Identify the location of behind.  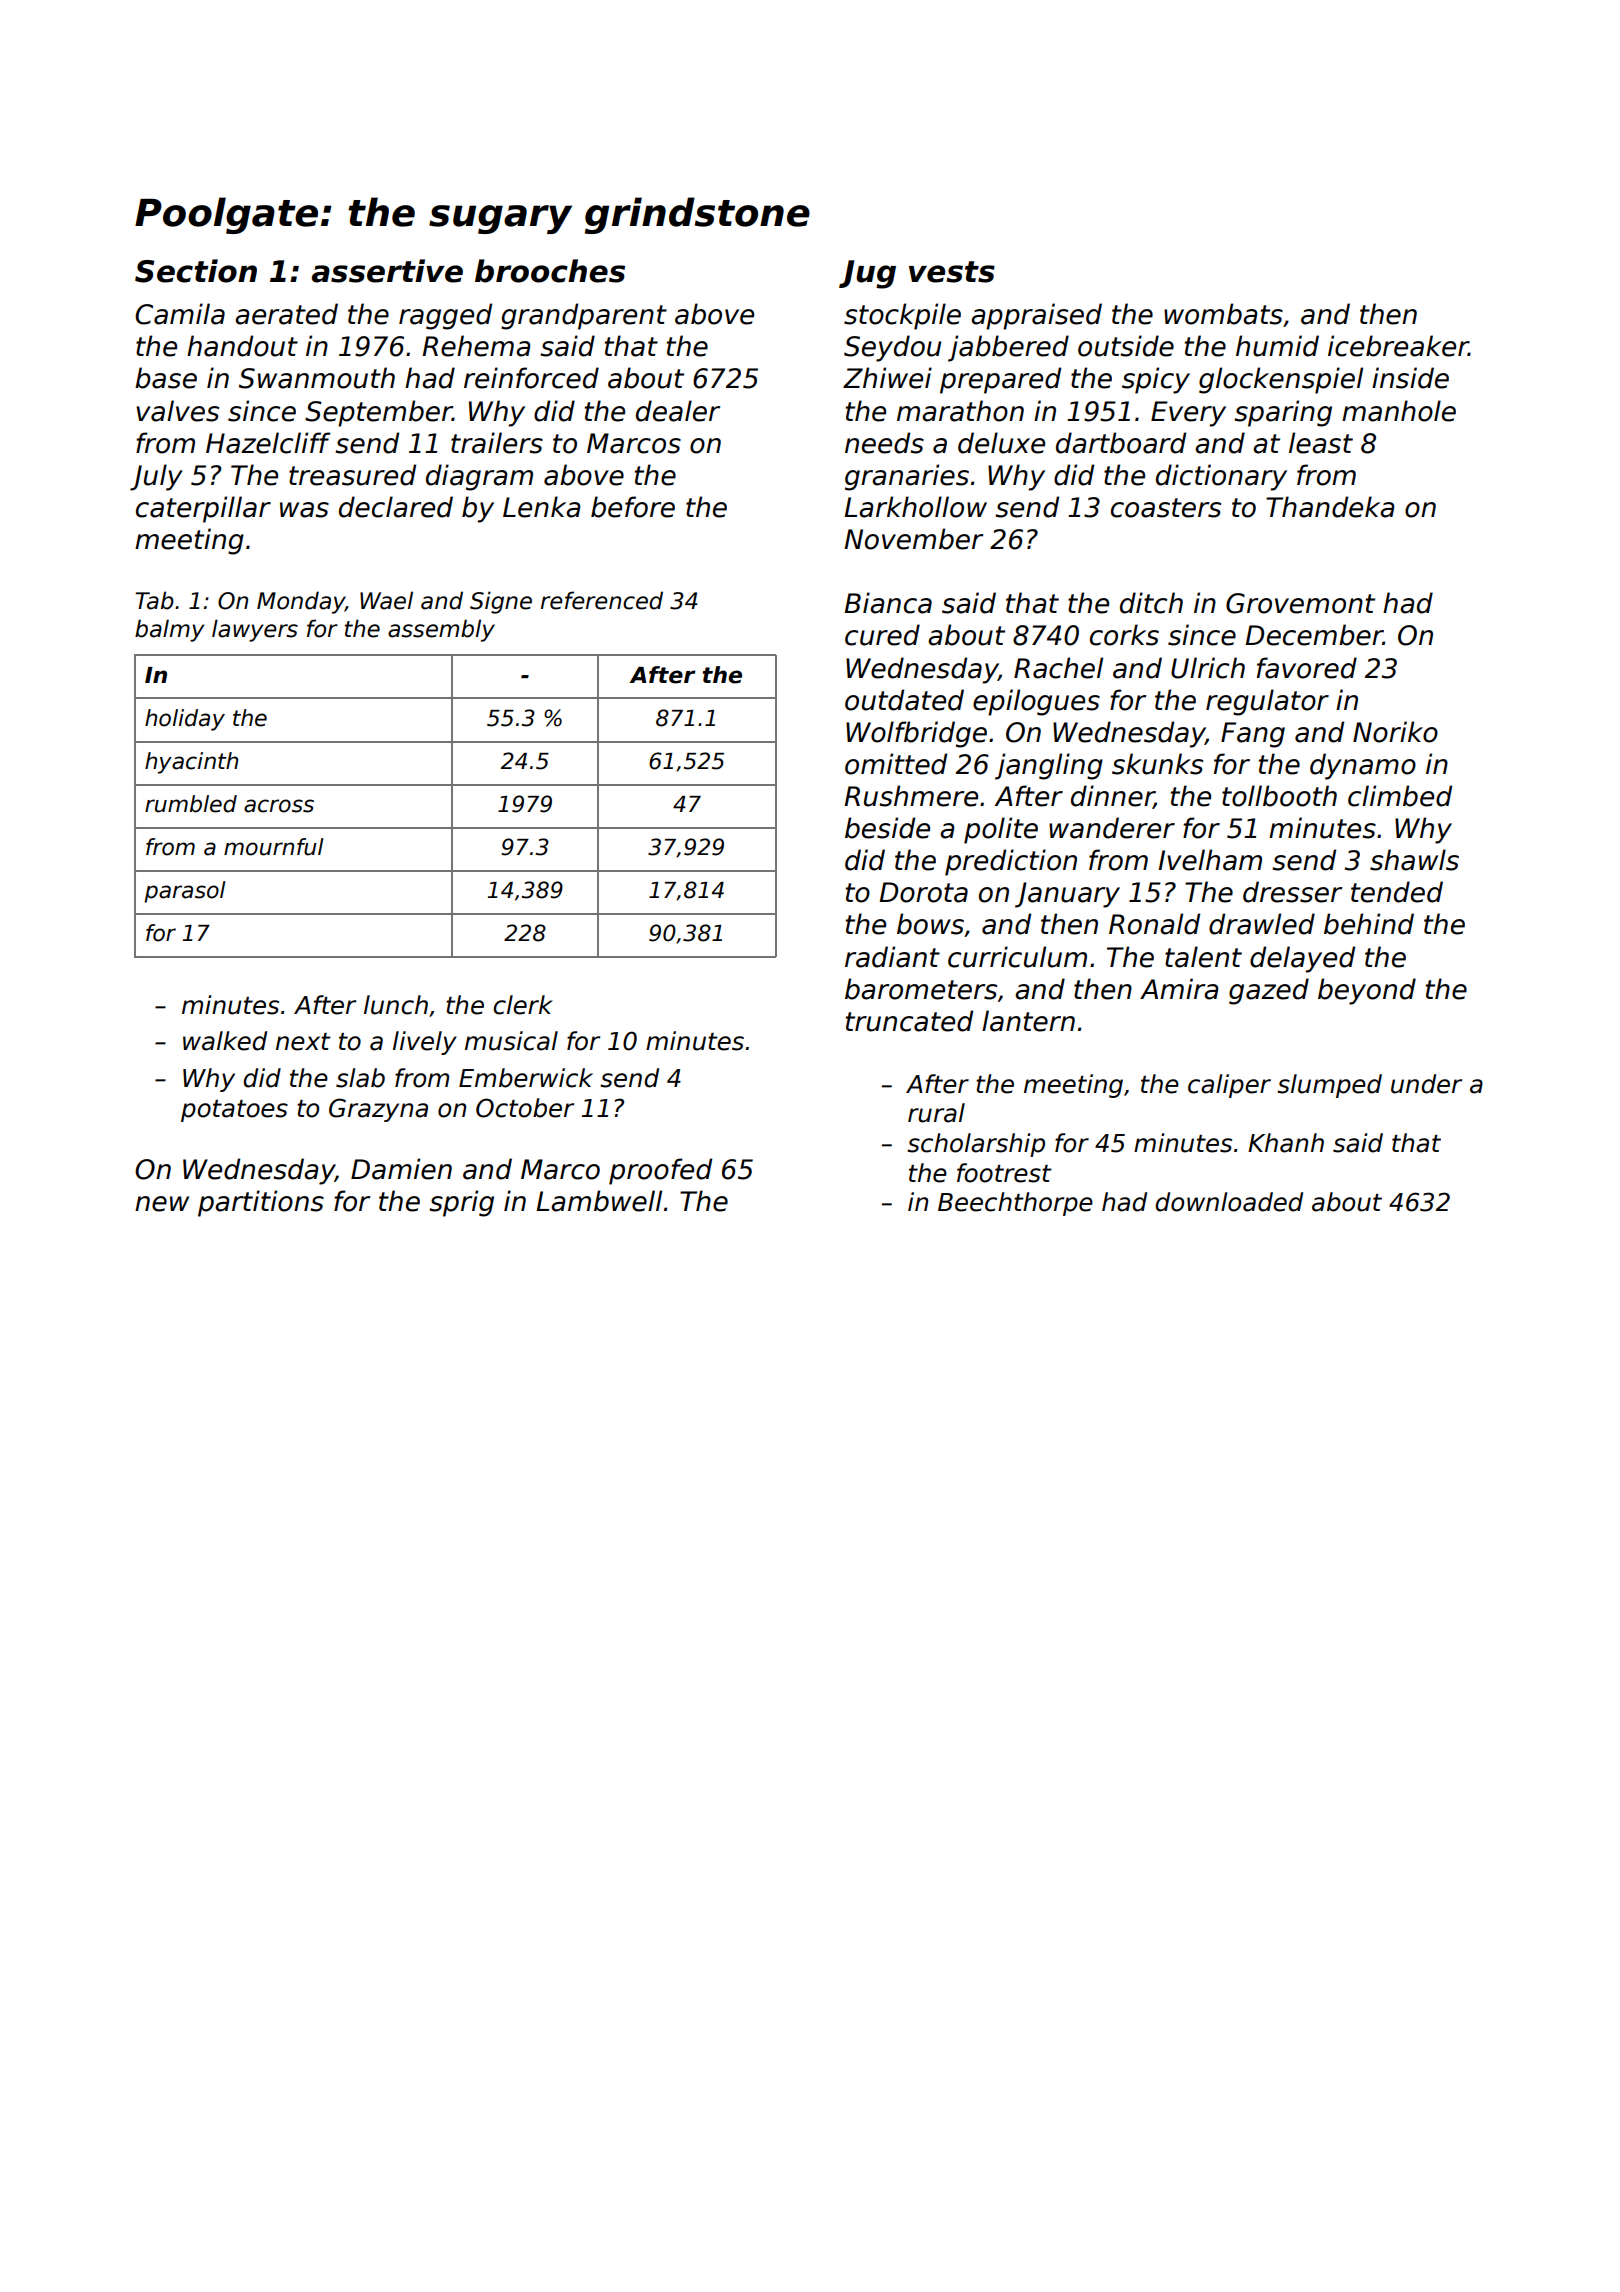
(1369, 924).
